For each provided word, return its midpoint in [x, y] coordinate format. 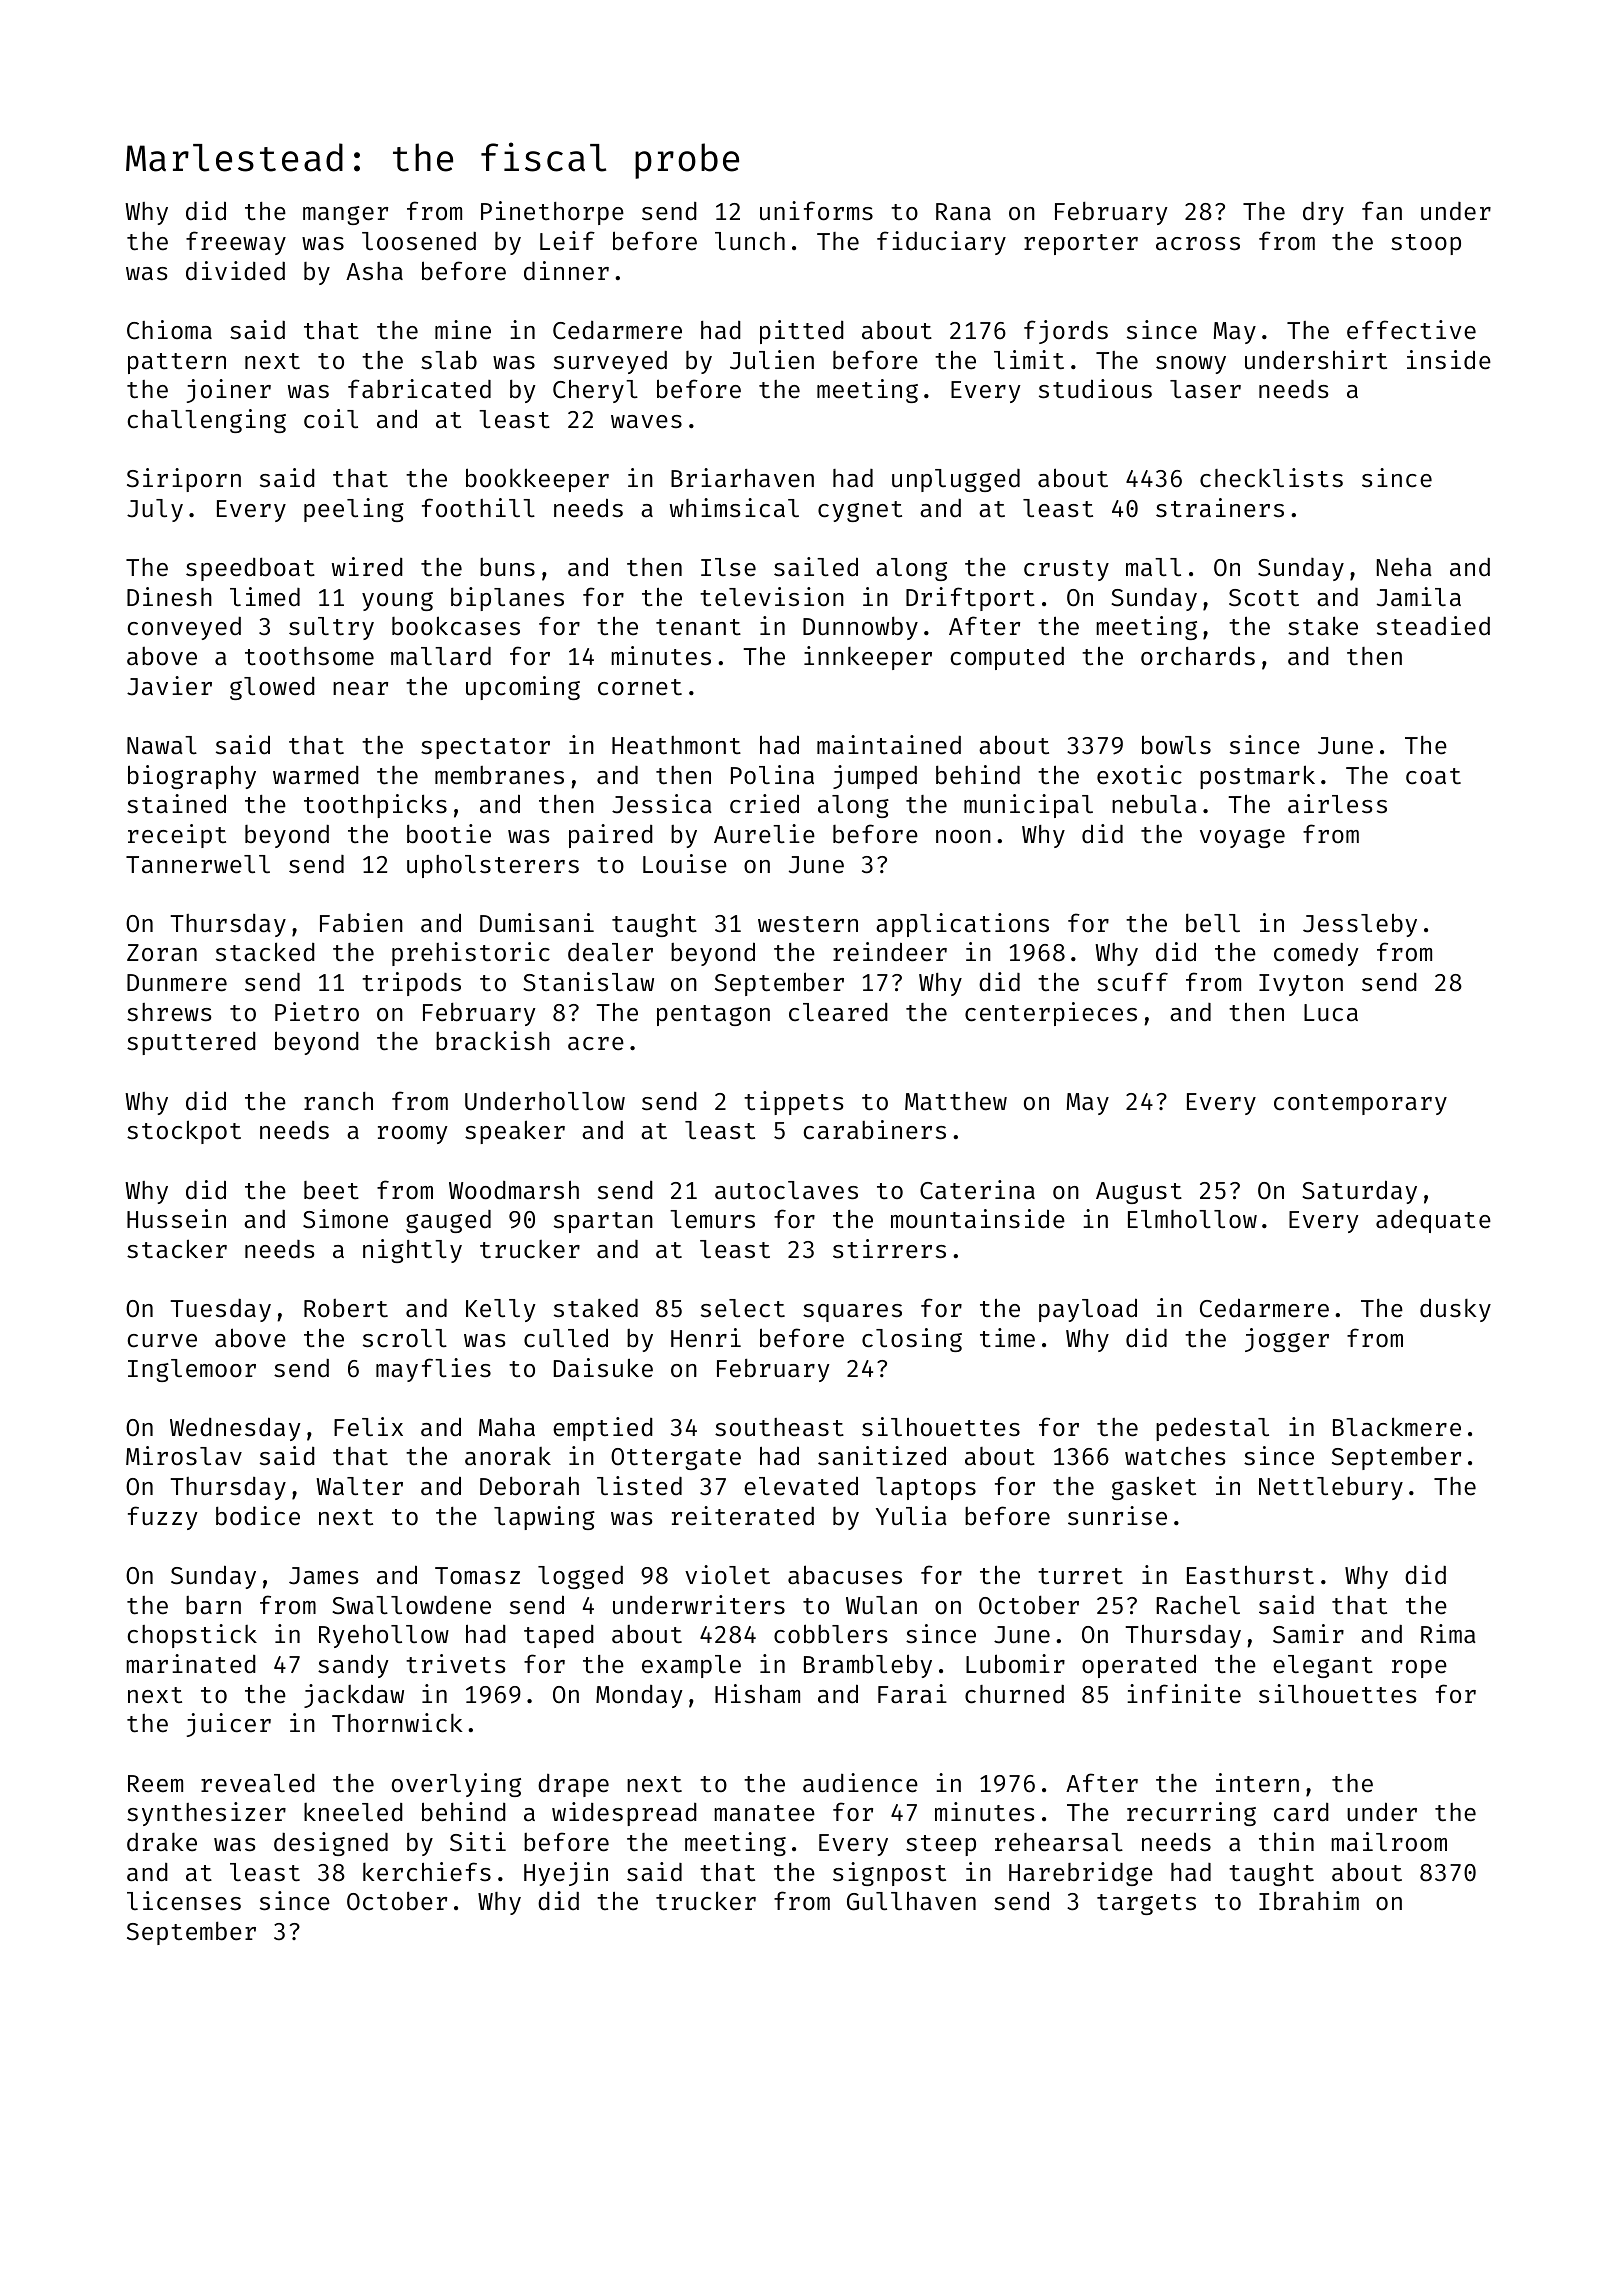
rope [1419, 1669]
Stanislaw [588, 982]
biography [192, 777]
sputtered [191, 1043]
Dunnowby [860, 628]
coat [1433, 776]
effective [1411, 330]
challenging [207, 421]
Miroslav [184, 1456]
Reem [155, 1784]
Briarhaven [742, 478]
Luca [1331, 1013]
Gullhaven [911, 1901]
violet [727, 1575]
